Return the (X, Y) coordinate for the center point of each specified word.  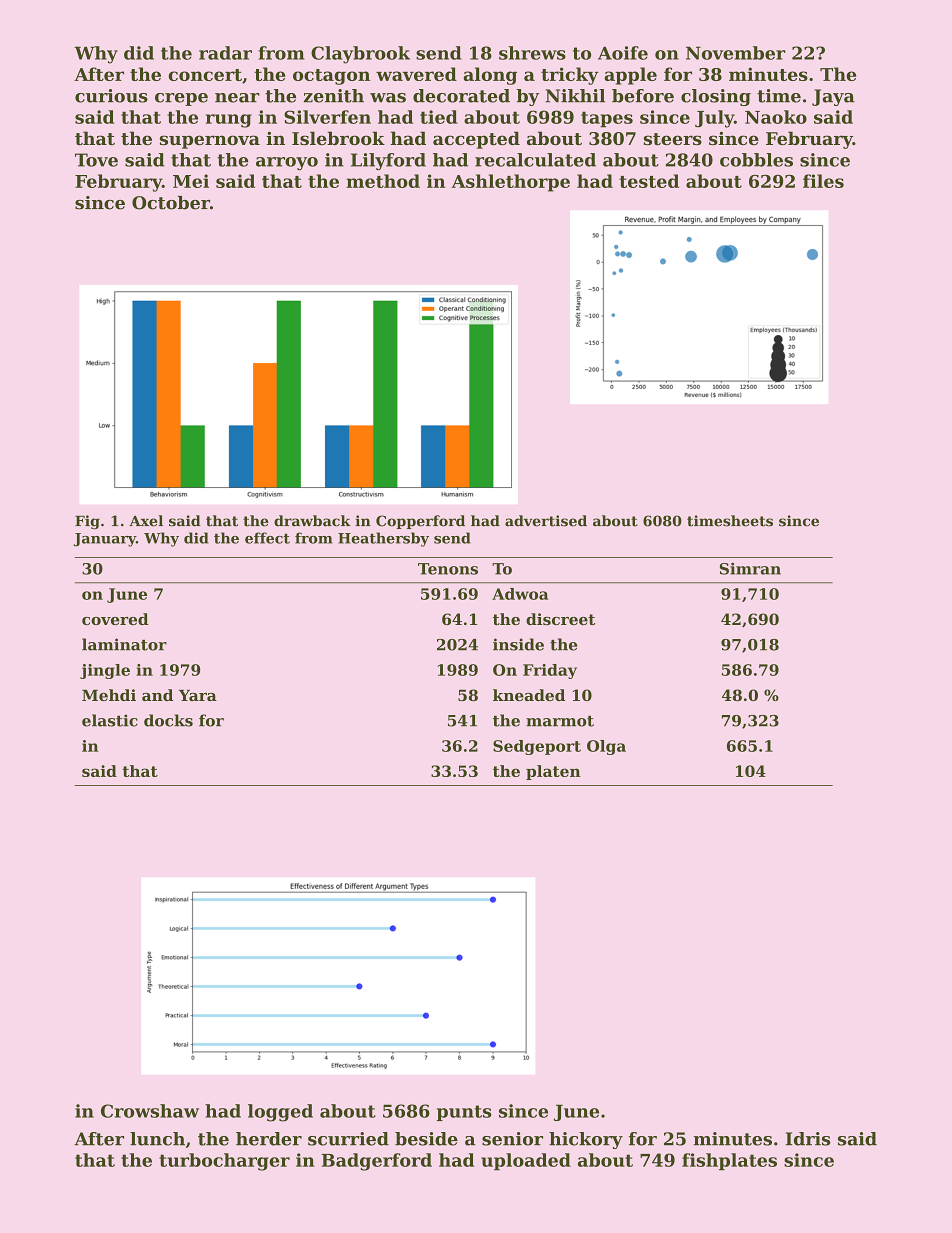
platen (553, 772)
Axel (146, 521)
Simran (750, 568)
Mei (191, 181)
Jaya (833, 97)
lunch (157, 1139)
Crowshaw (150, 1111)
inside (518, 644)
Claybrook (360, 55)
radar (225, 53)
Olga (606, 747)
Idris (808, 1139)
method (383, 181)
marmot (560, 721)
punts (464, 1113)
